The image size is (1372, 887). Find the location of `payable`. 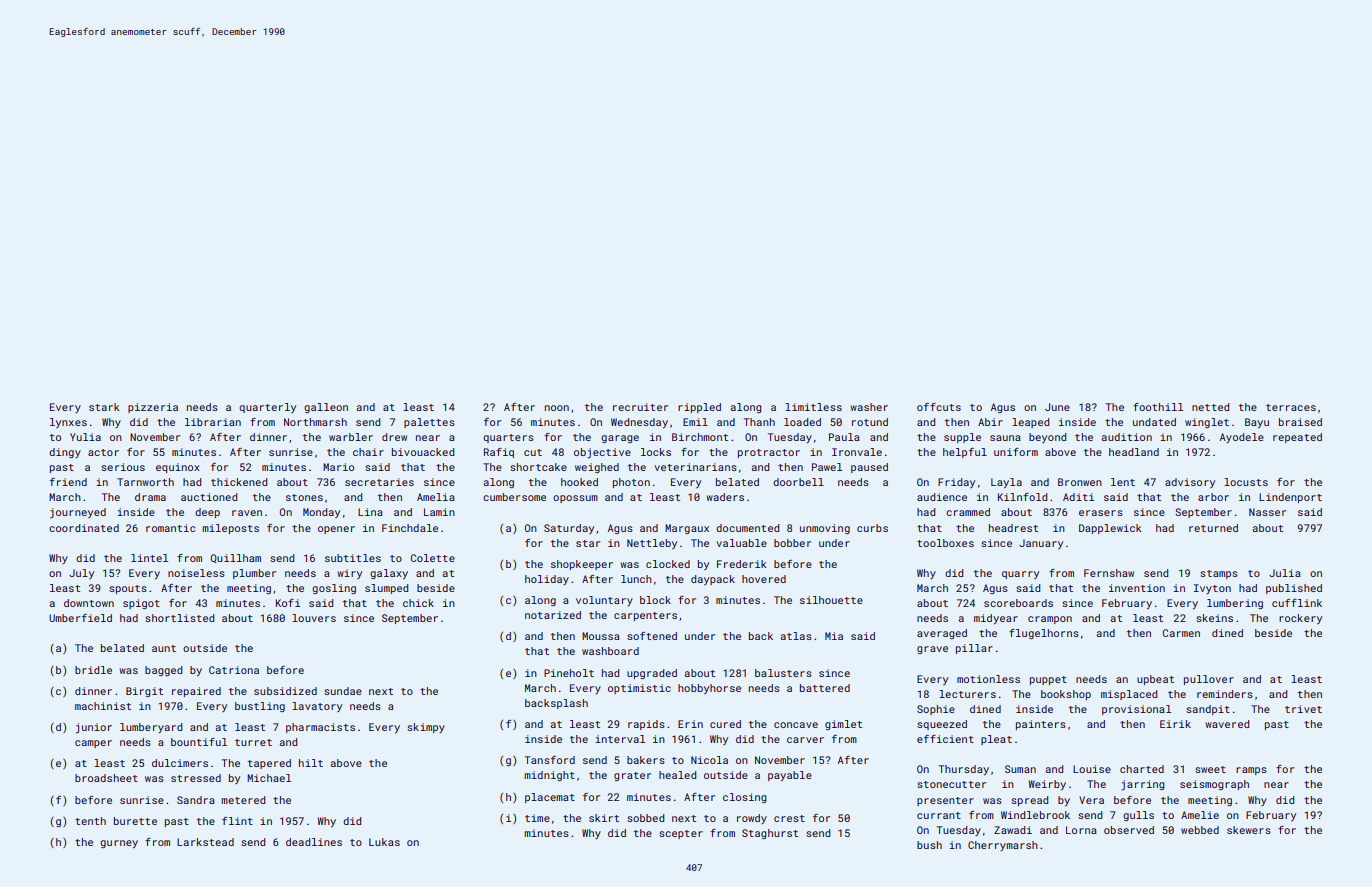

payable is located at coordinates (790, 776).
